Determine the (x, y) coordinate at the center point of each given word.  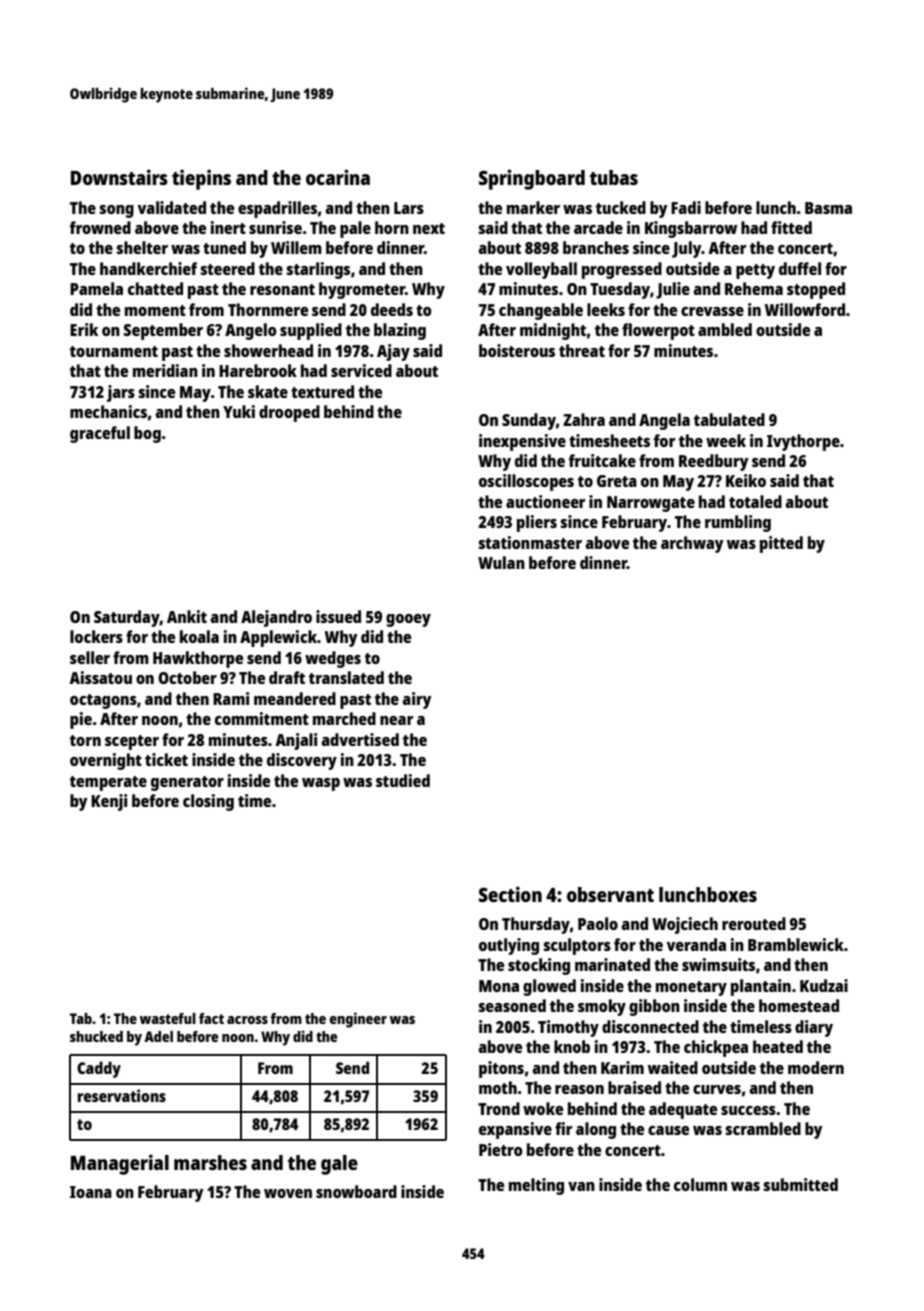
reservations (122, 1095)
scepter (132, 742)
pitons (501, 1069)
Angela (664, 421)
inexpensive (522, 442)
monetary (691, 988)
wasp (321, 784)
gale (339, 1165)
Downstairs (119, 177)
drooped (289, 413)
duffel (800, 268)
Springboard (532, 179)
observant (610, 894)
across (247, 1020)
